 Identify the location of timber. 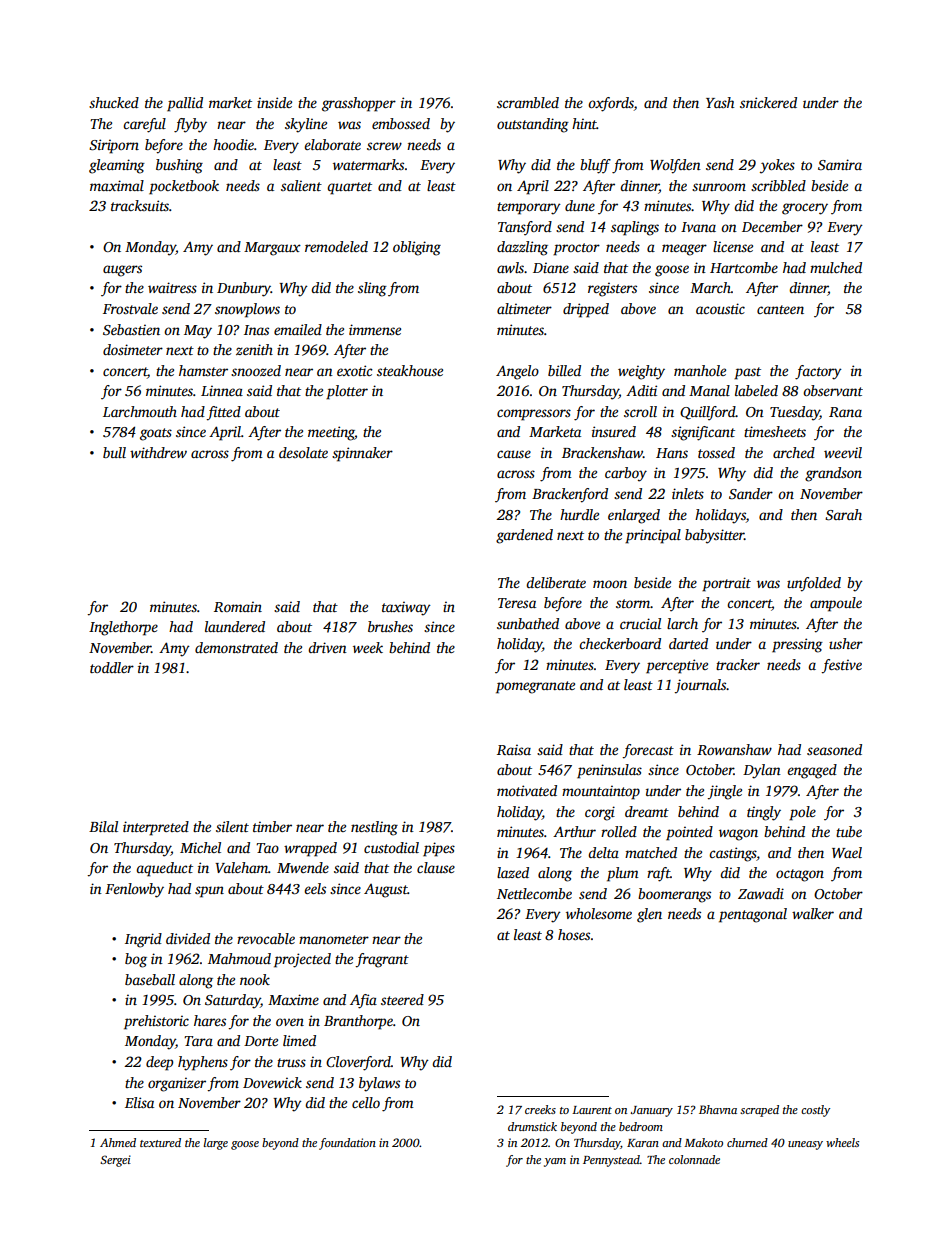
(272, 826).
